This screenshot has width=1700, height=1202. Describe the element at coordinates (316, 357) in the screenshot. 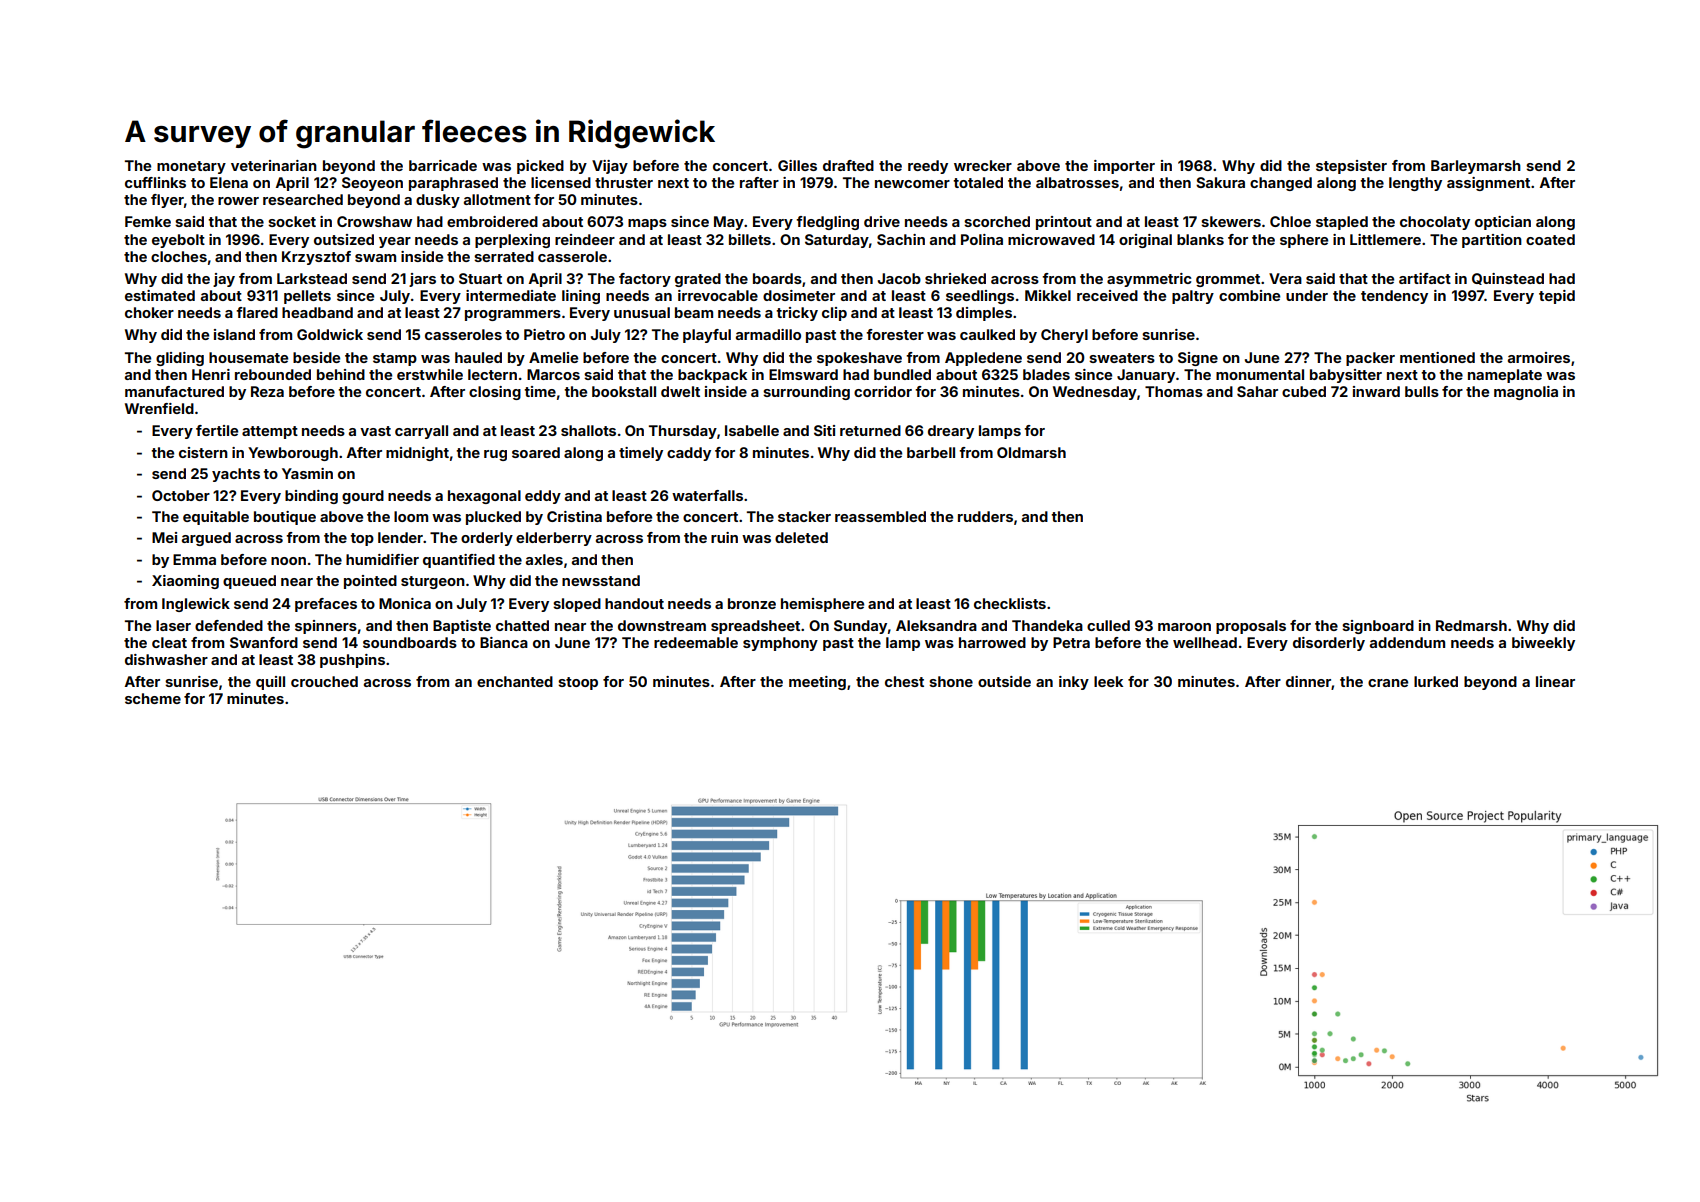

I see `beside` at that location.
